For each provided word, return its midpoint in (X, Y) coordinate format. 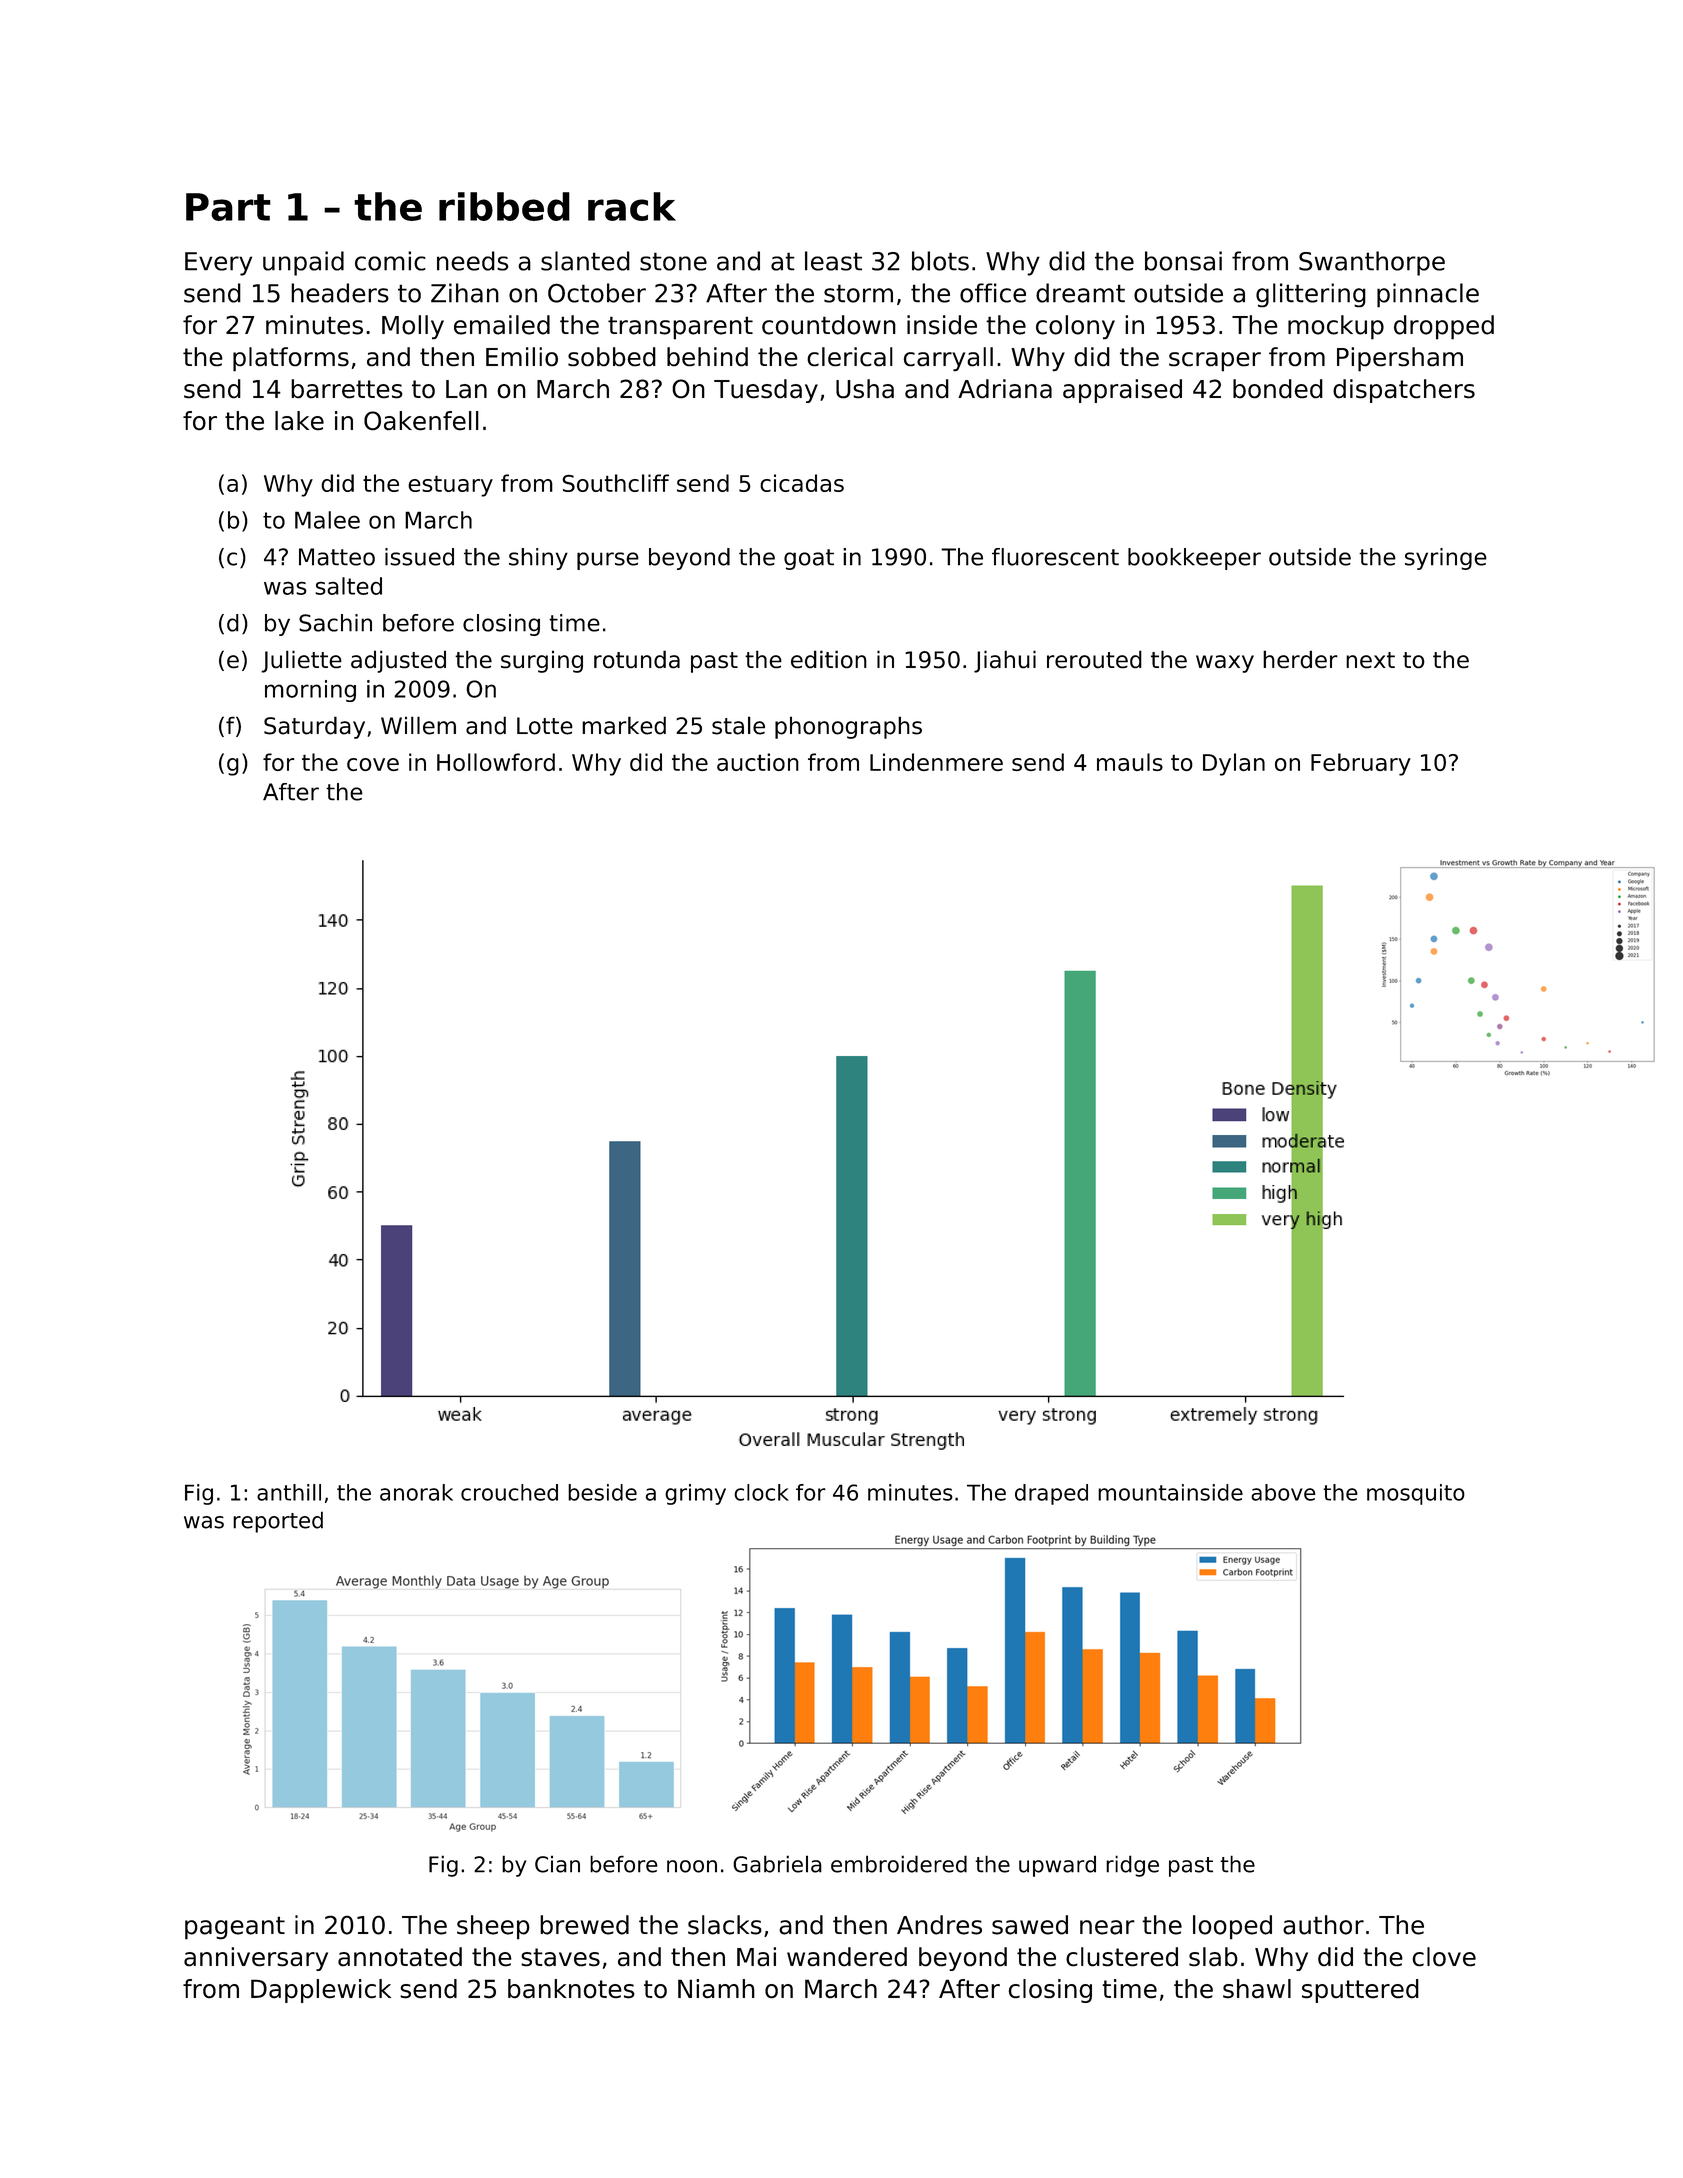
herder (1300, 659)
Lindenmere (936, 762)
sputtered (1360, 1991)
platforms (291, 359)
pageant (235, 1928)
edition (829, 659)
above (1283, 1492)
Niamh (716, 1988)
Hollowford (496, 762)
